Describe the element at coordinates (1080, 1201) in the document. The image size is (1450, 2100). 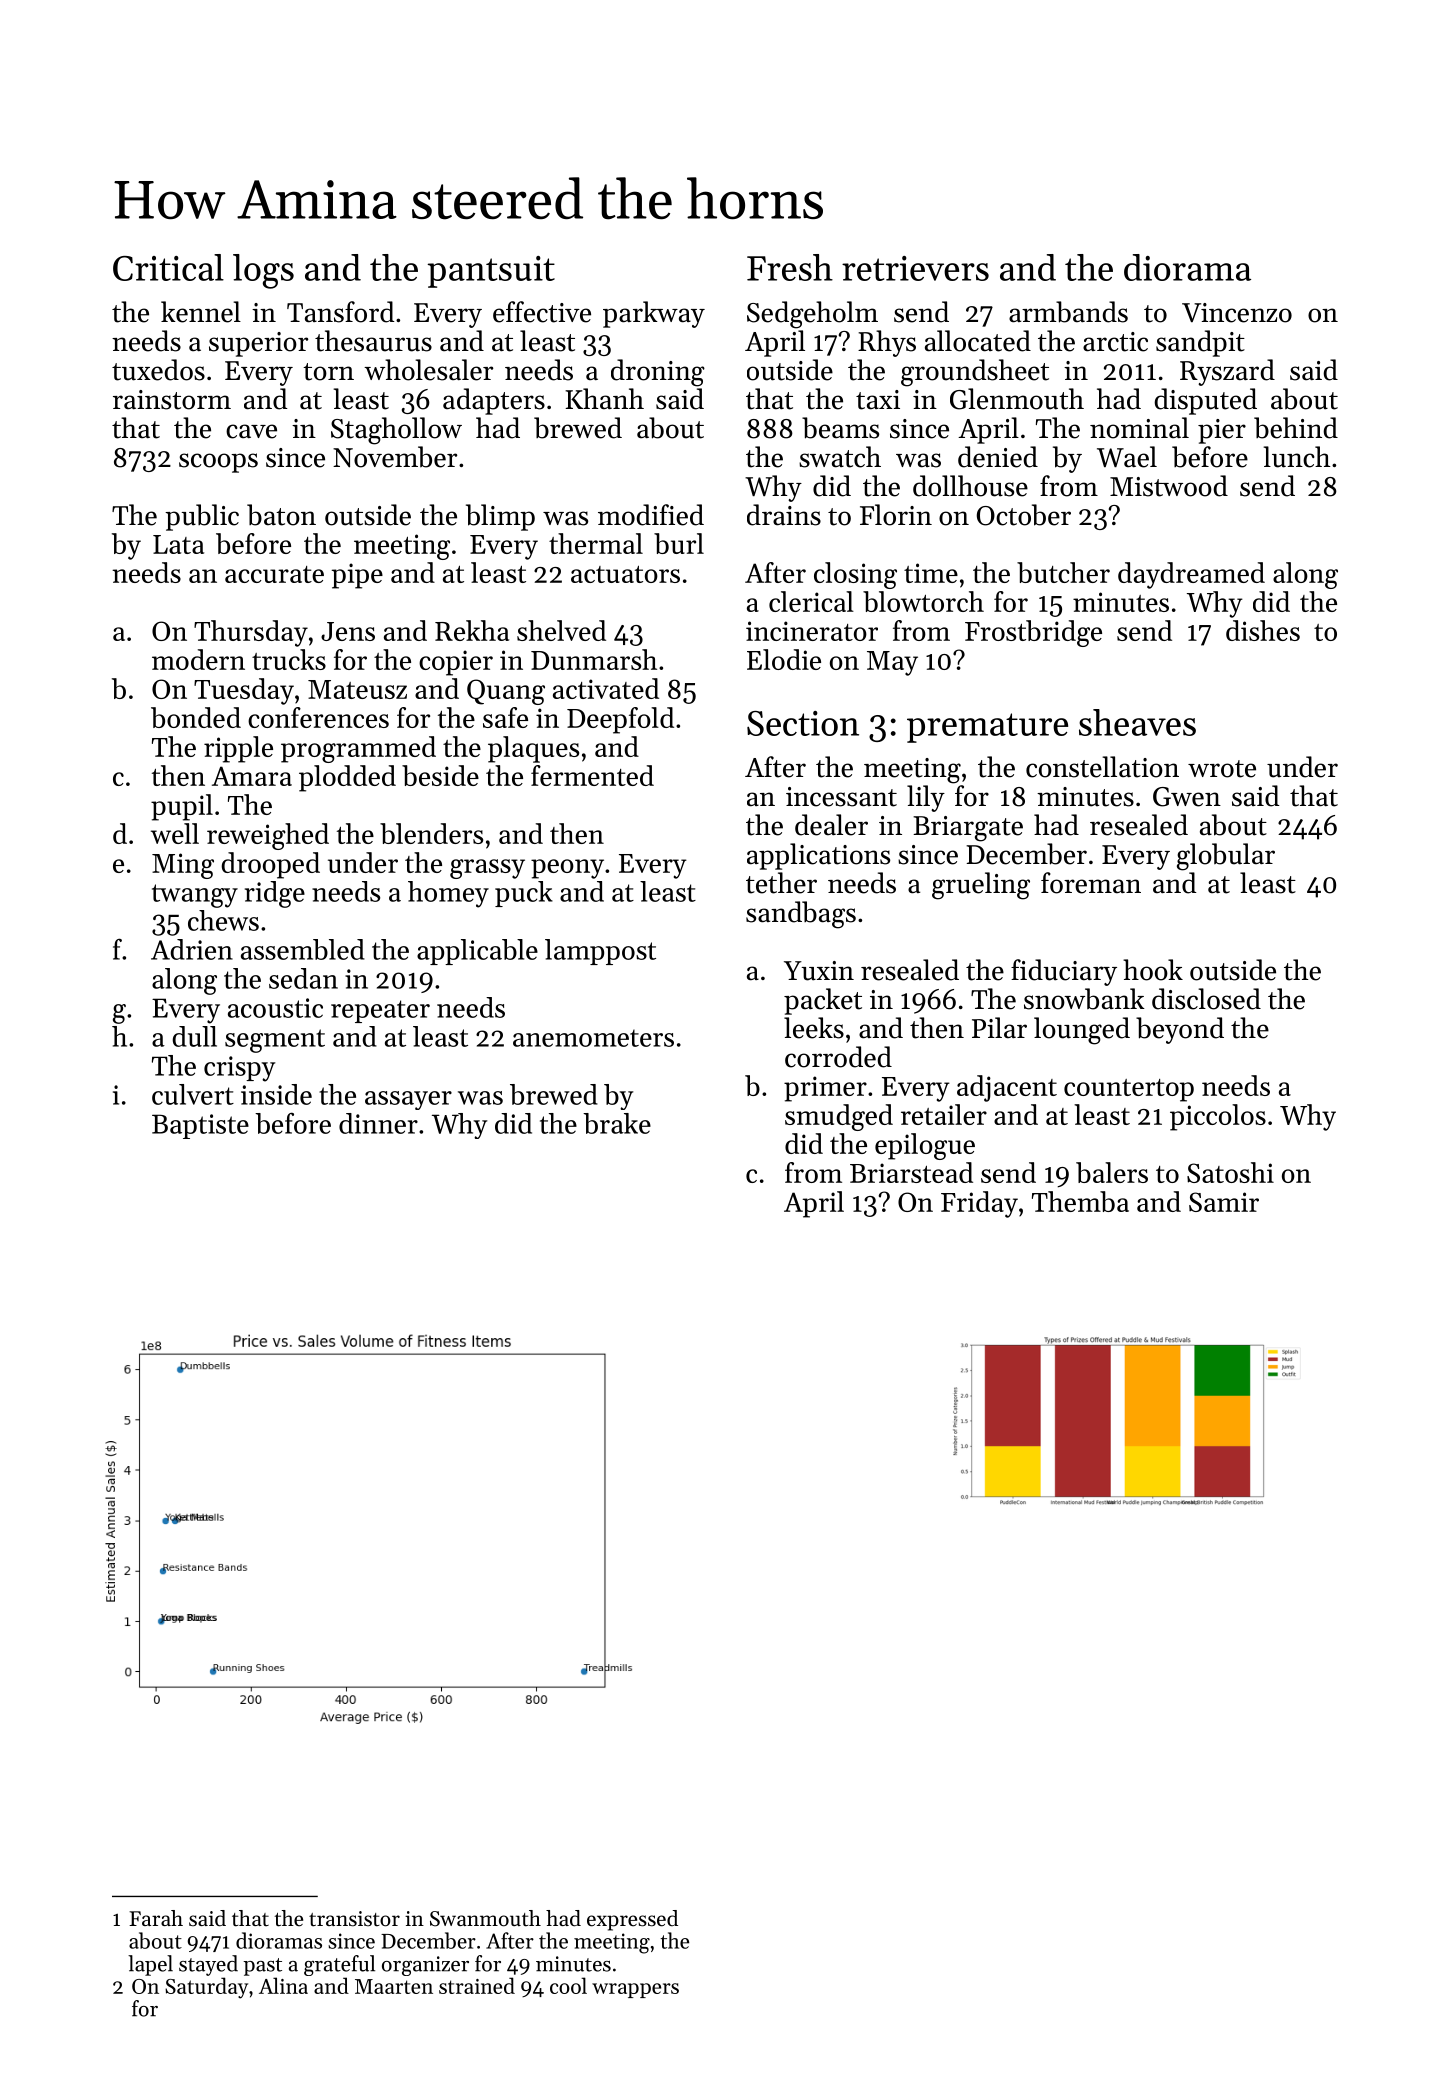
I see `Themba` at that location.
